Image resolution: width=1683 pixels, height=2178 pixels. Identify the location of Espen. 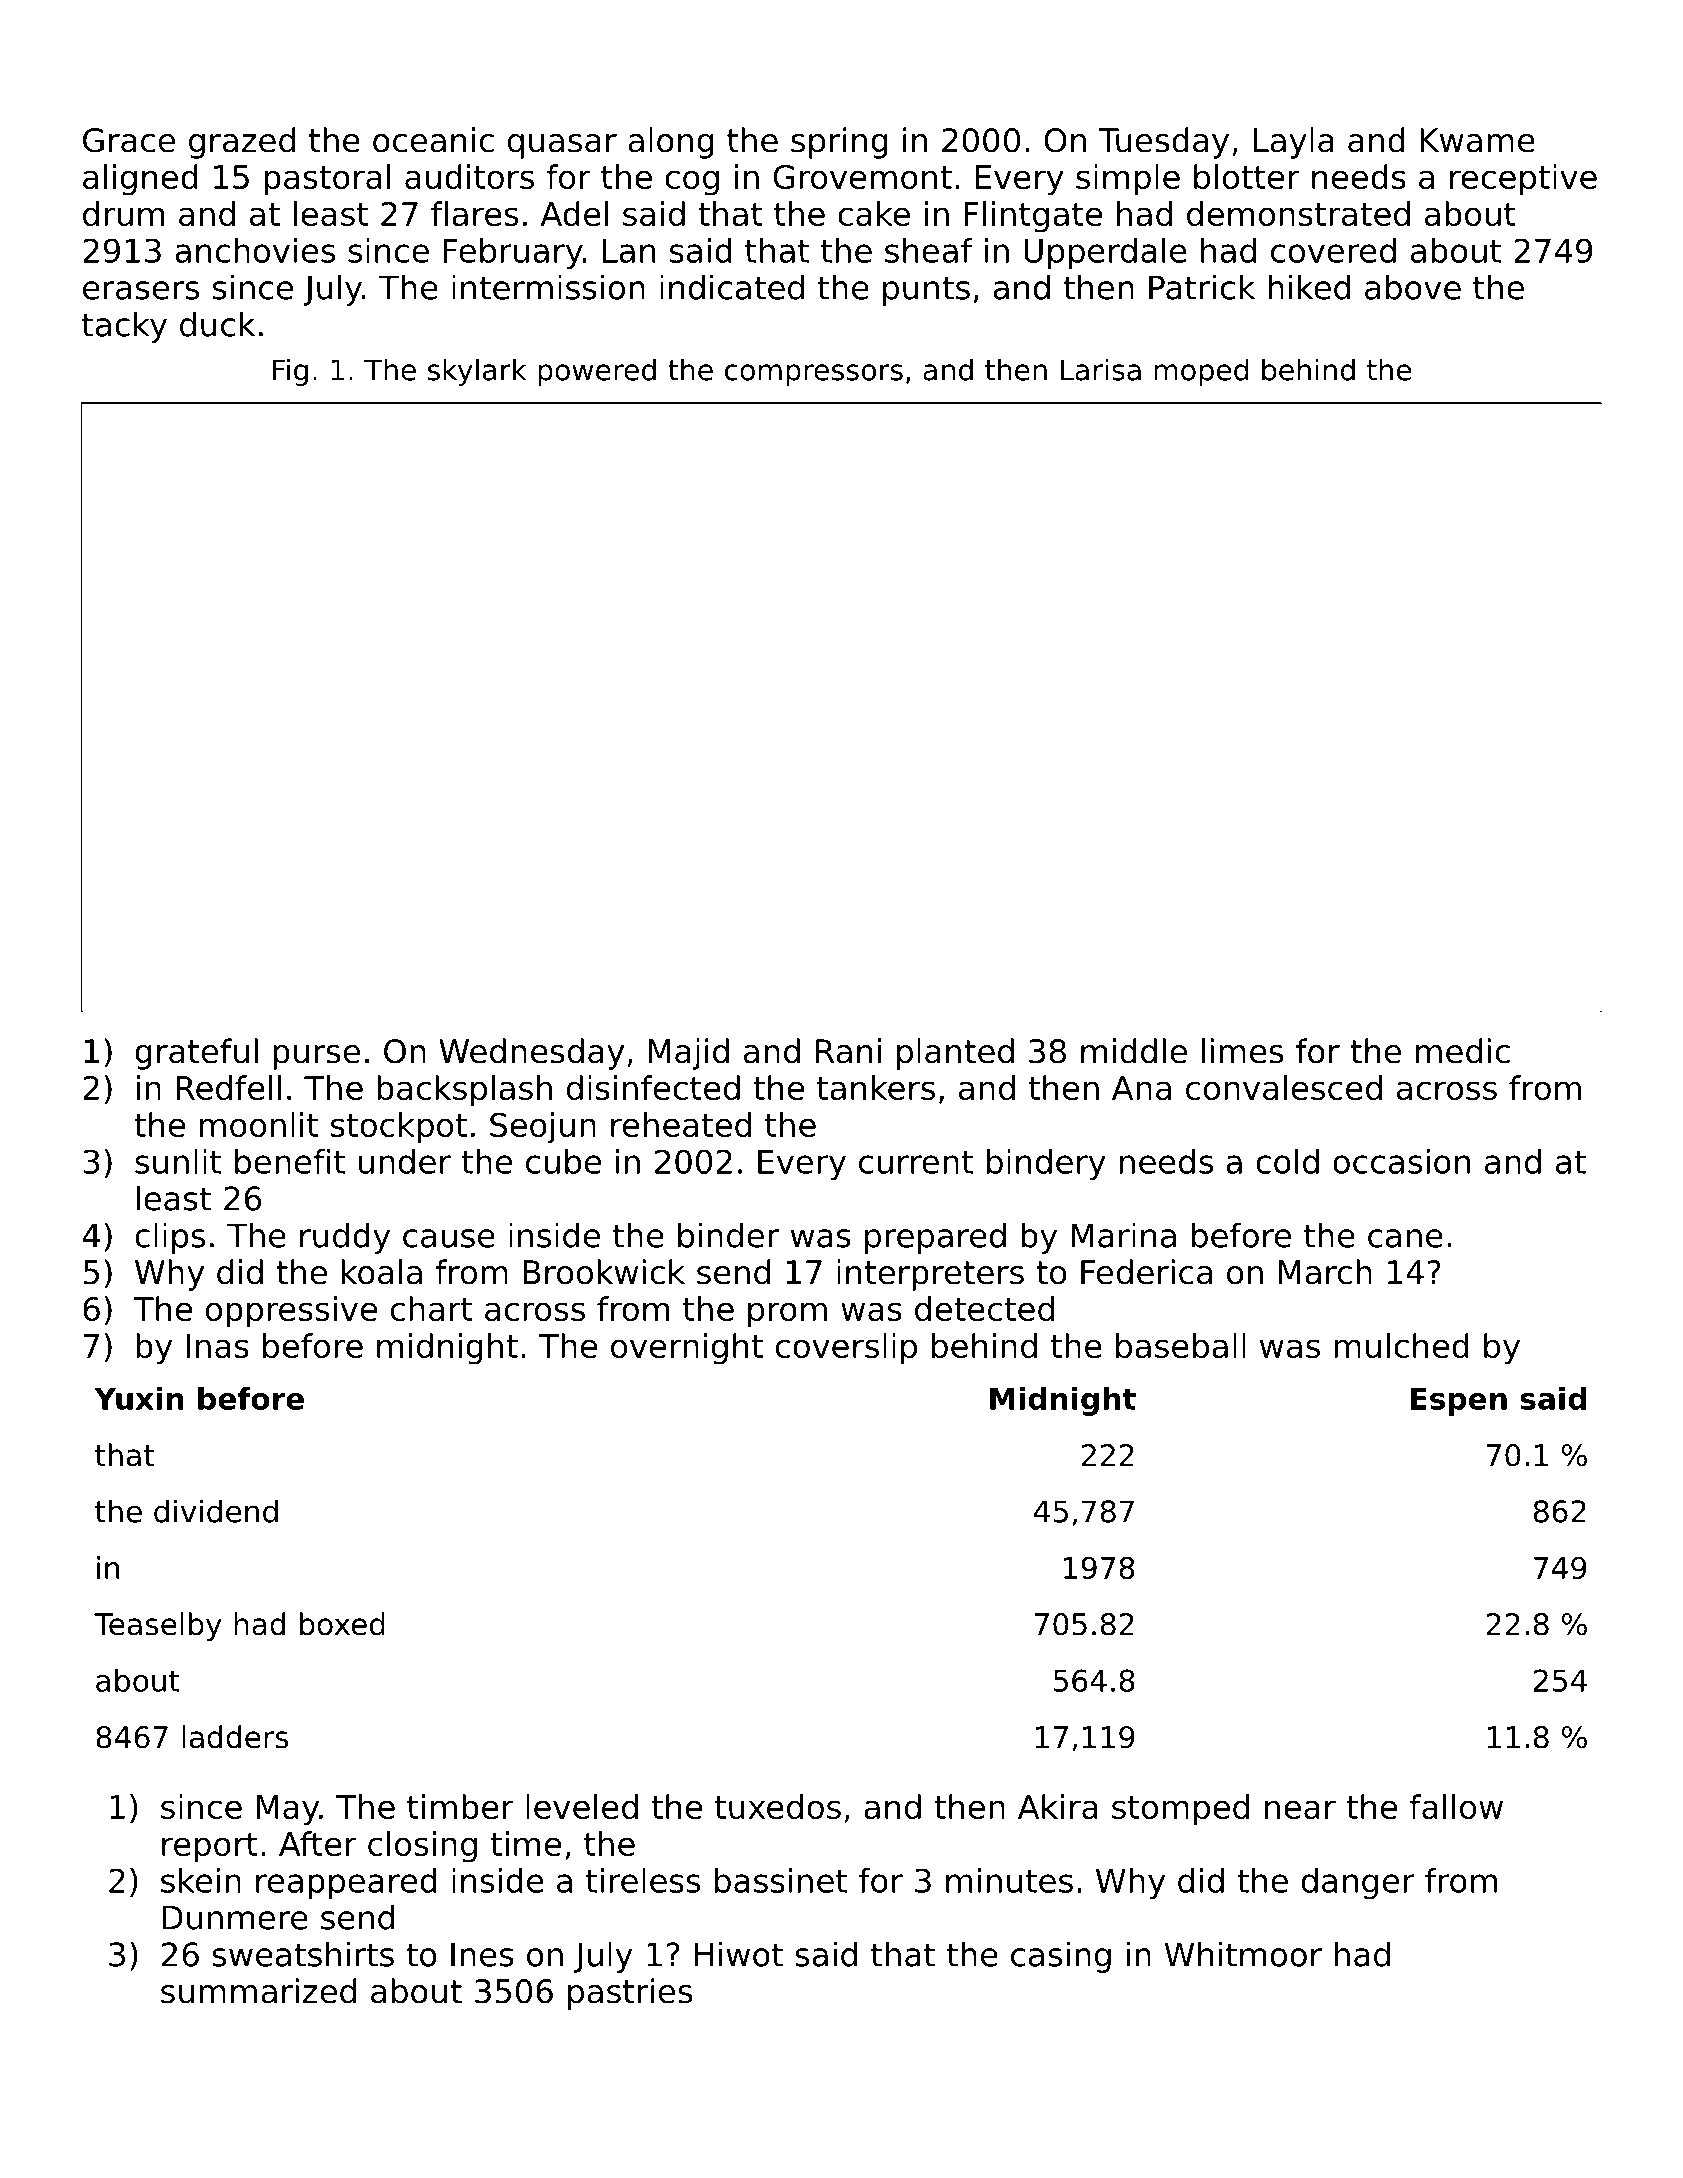
(1459, 1402).
